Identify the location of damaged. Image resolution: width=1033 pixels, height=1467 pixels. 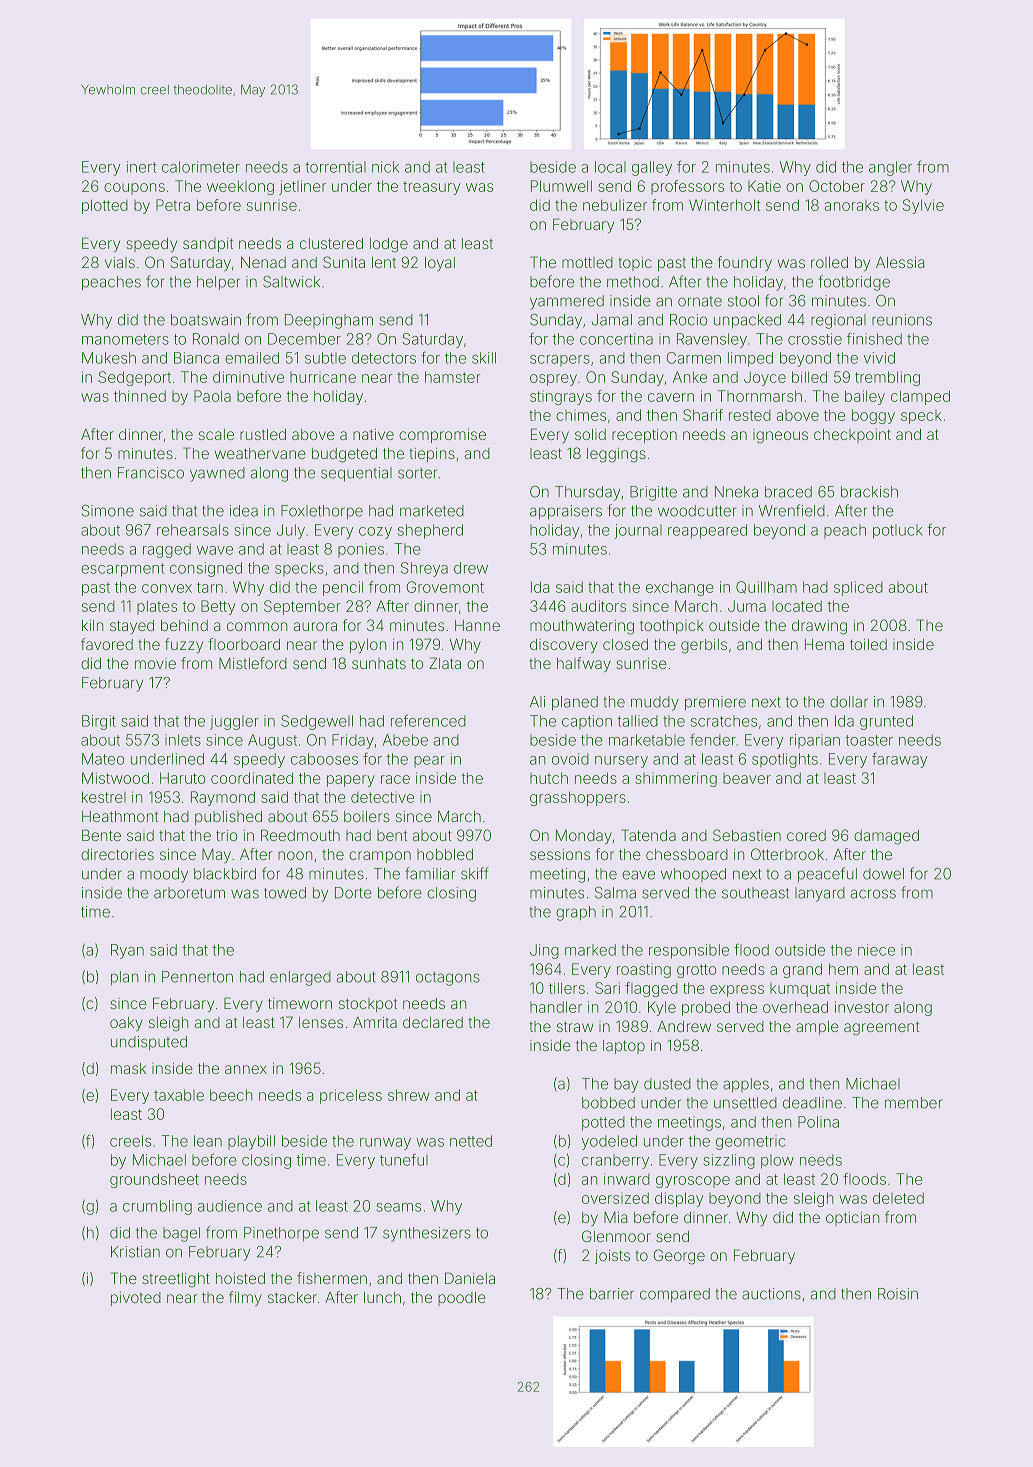
(886, 837).
